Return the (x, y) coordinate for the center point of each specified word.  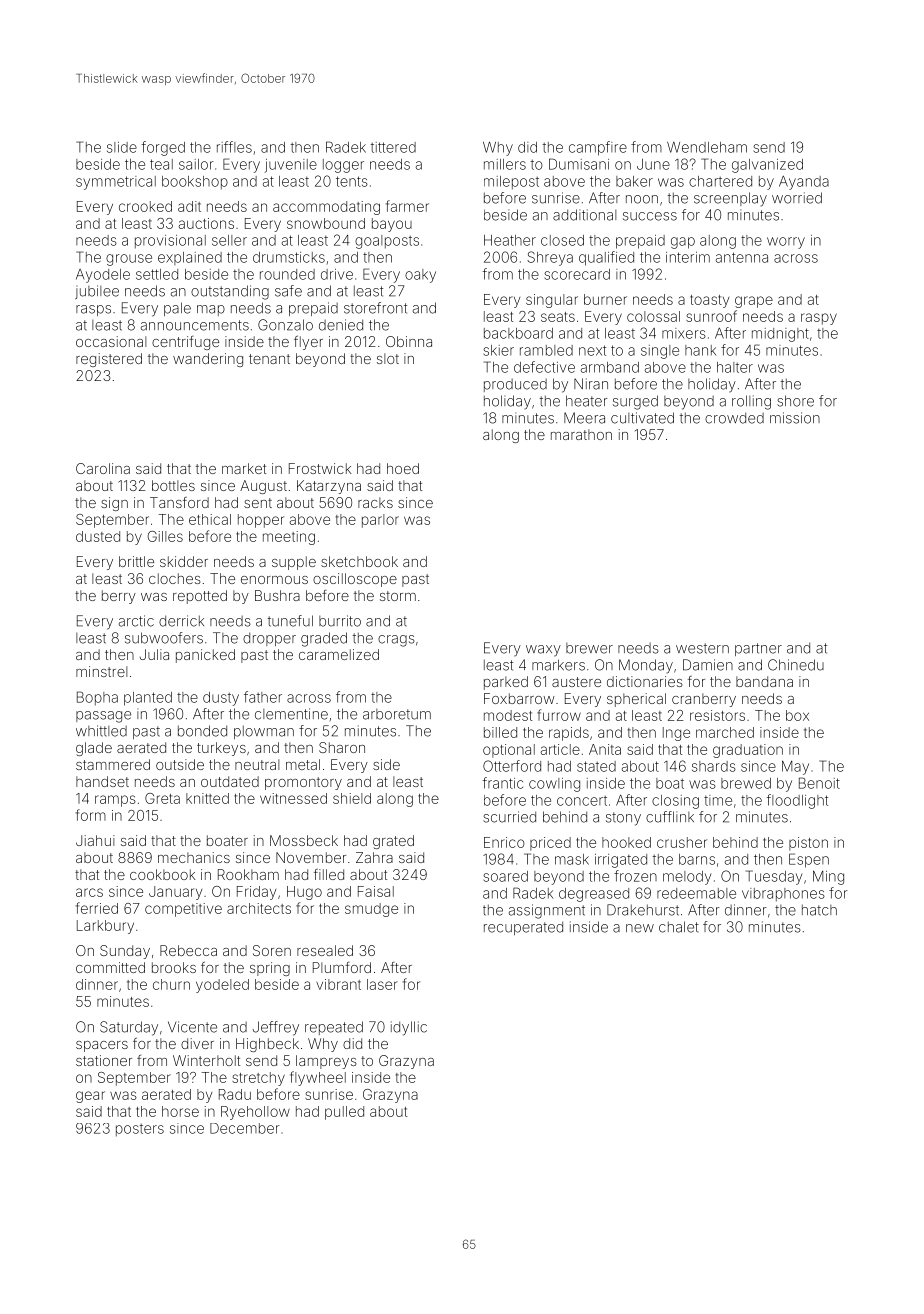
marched (725, 732)
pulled (344, 1113)
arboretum (397, 714)
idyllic (409, 1028)
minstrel (101, 671)
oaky (420, 276)
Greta (162, 798)
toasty (709, 301)
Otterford (512, 766)
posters (140, 1130)
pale (177, 309)
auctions (206, 223)
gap (683, 243)
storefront (375, 308)
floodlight (797, 801)
